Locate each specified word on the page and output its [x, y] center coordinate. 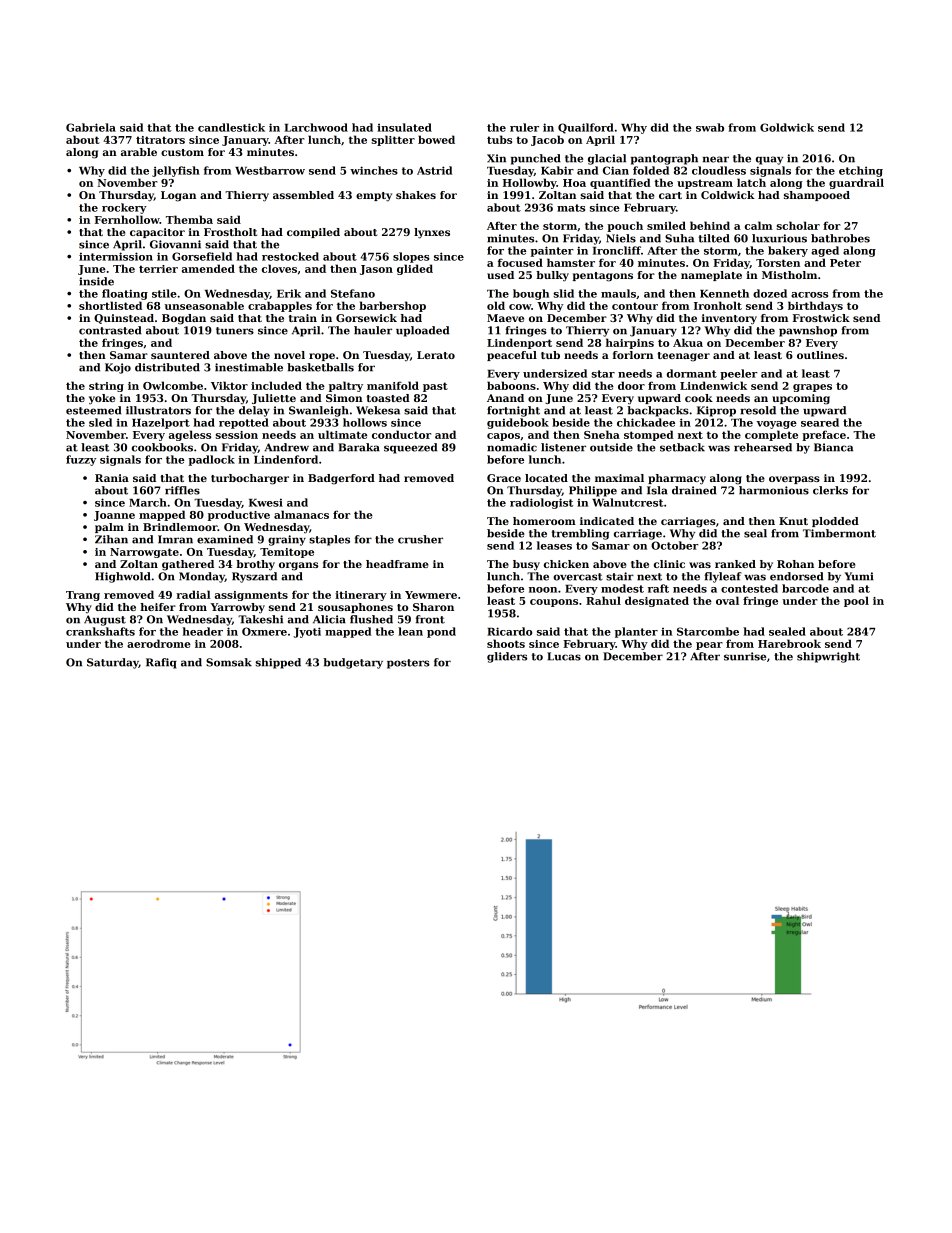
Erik [289, 293]
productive [239, 515]
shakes [416, 195]
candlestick [231, 127]
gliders [507, 657]
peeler [738, 374]
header [203, 631]
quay [769, 160]
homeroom [544, 521]
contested [749, 588]
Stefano [353, 293]
